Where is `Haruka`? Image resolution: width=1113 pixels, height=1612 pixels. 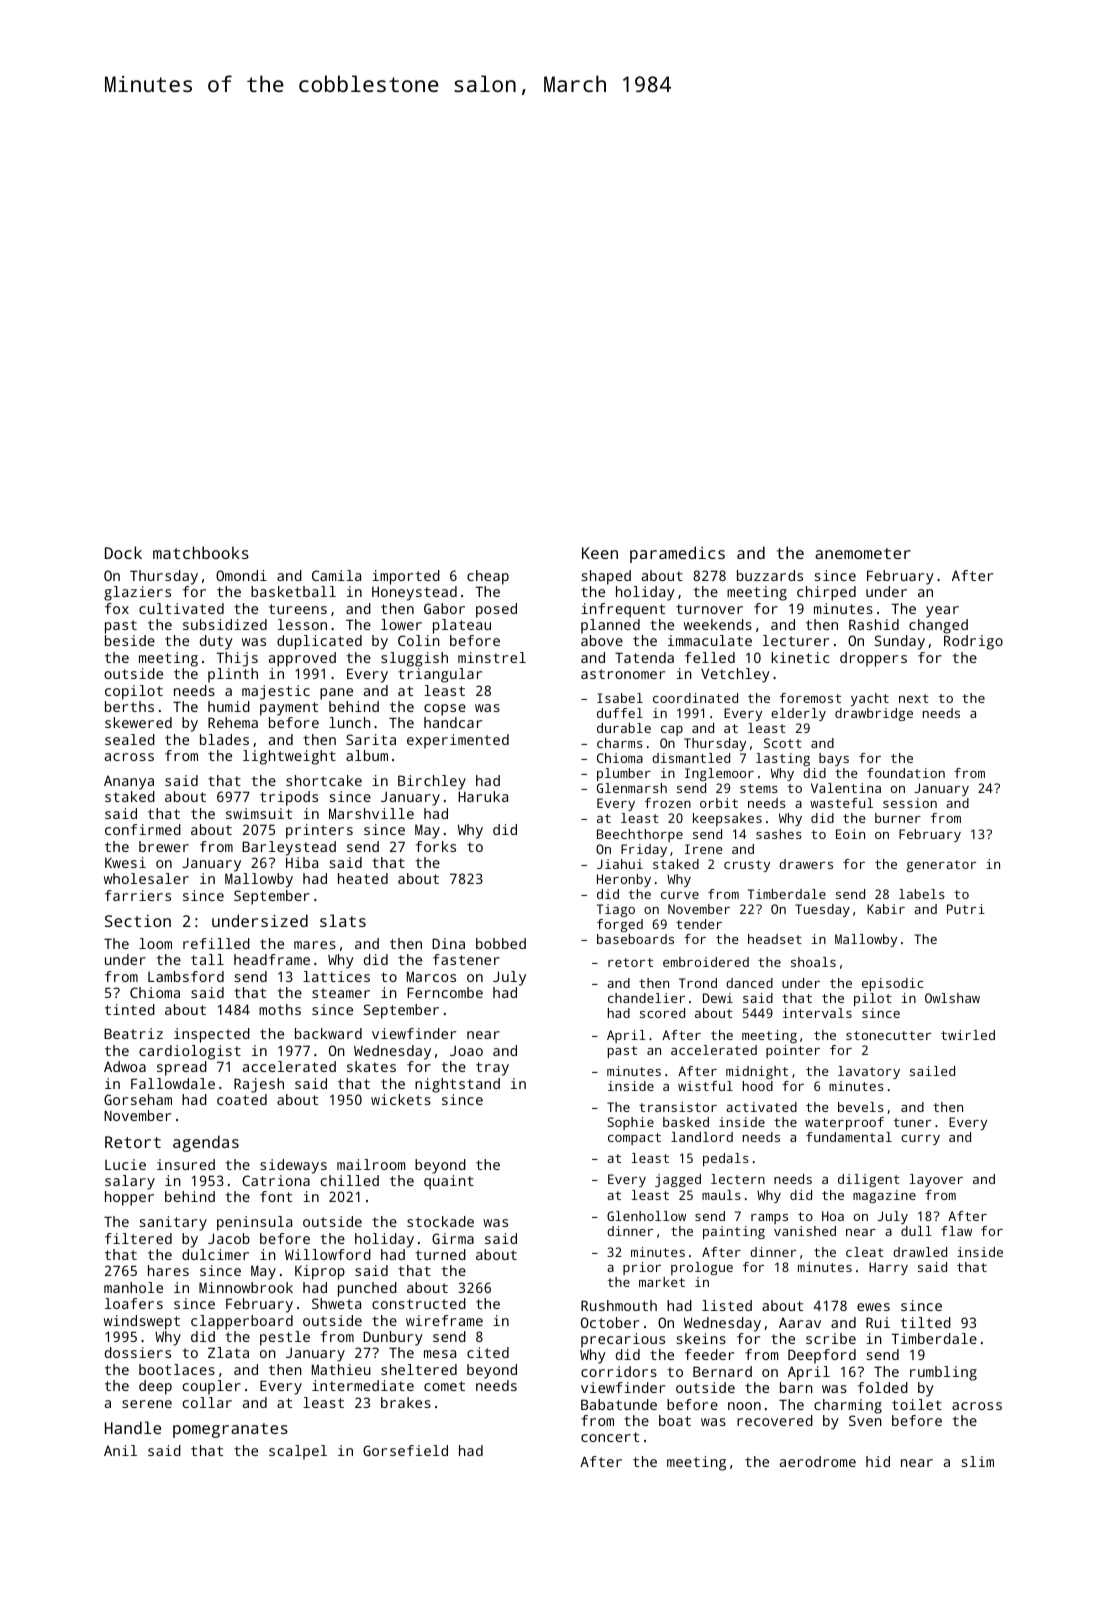 Haruka is located at coordinates (483, 796).
